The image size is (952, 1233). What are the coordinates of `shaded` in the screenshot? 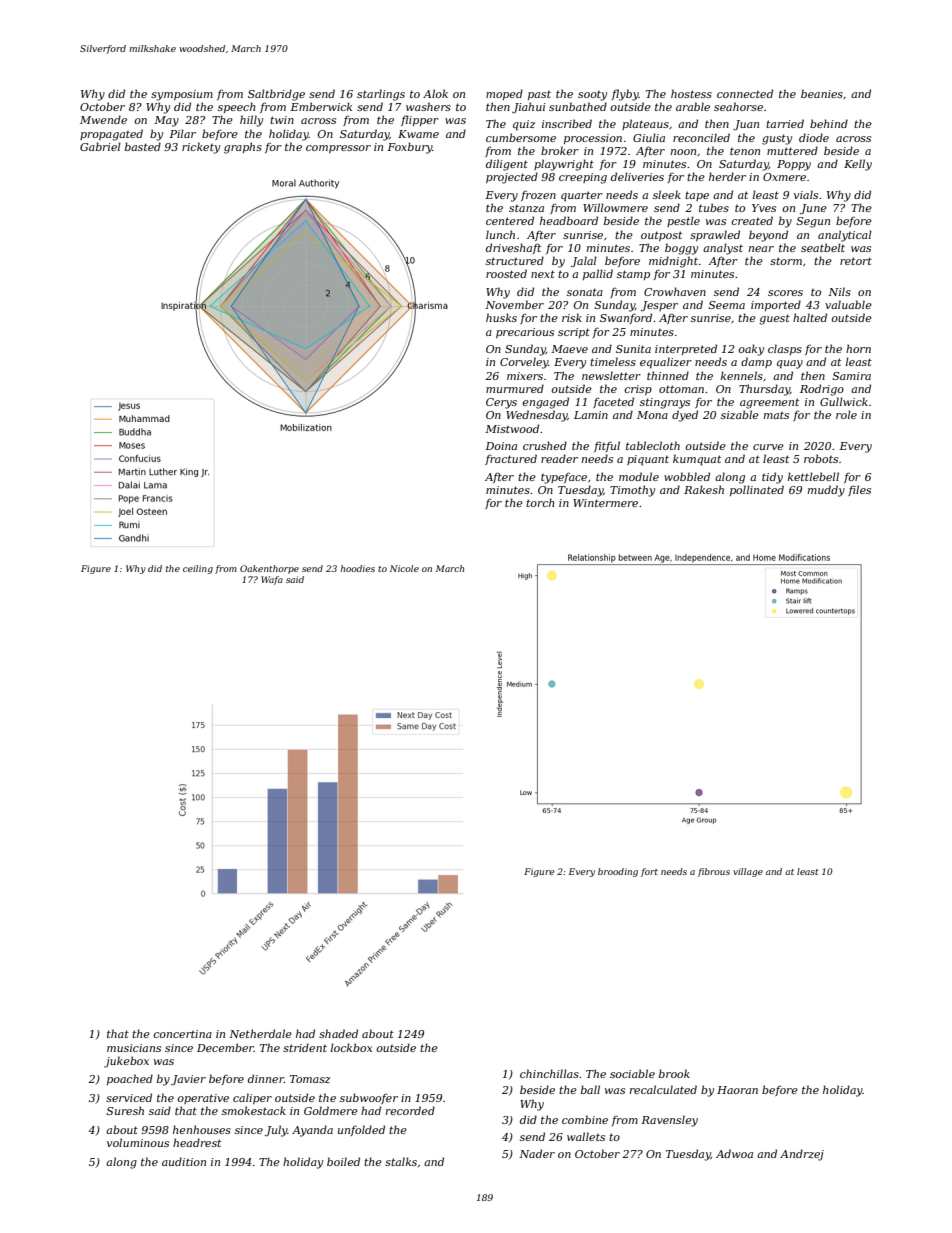 It's located at (338, 1033).
